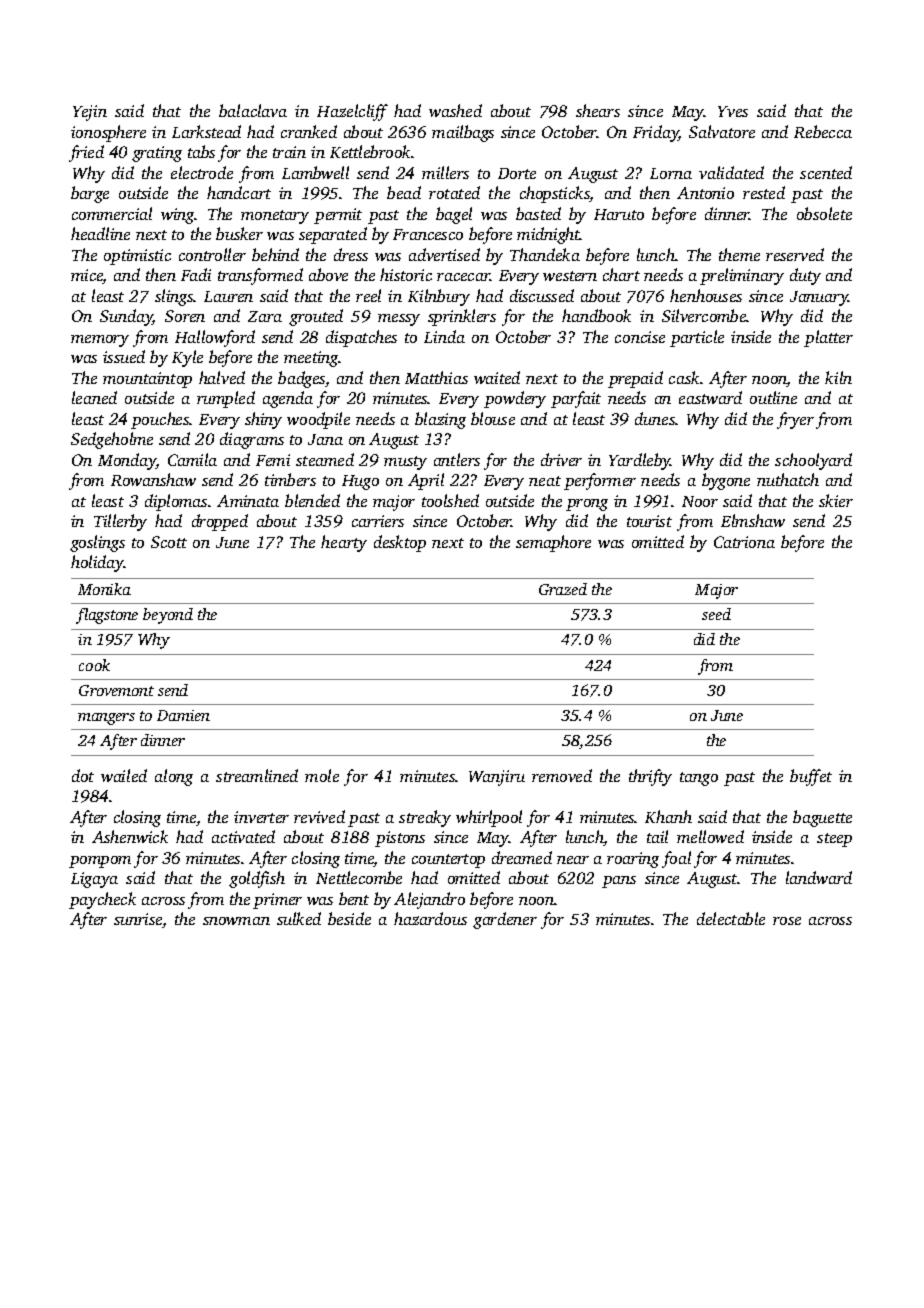 This document has width=924, height=1308. What do you see at coordinates (811, 777) in the document?
I see `buffet` at bounding box center [811, 777].
